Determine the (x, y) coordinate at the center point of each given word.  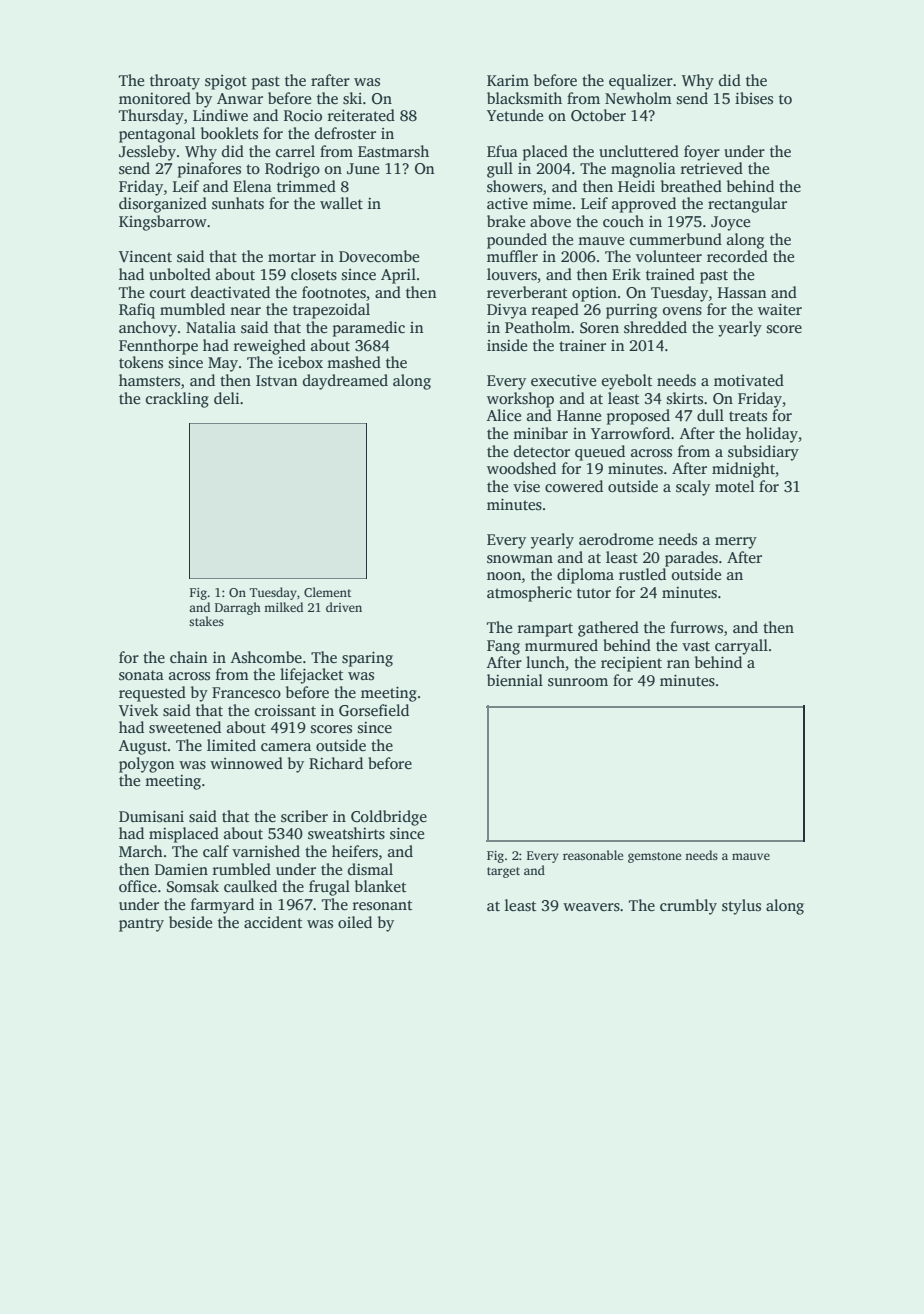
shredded (655, 327)
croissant (285, 711)
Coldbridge (389, 818)
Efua (502, 151)
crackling (177, 400)
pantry (141, 925)
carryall (741, 647)
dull (710, 415)
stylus (741, 907)
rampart (545, 630)
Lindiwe (220, 115)
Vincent (145, 256)
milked (283, 607)
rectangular (747, 205)
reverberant (527, 292)
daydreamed (345, 382)
